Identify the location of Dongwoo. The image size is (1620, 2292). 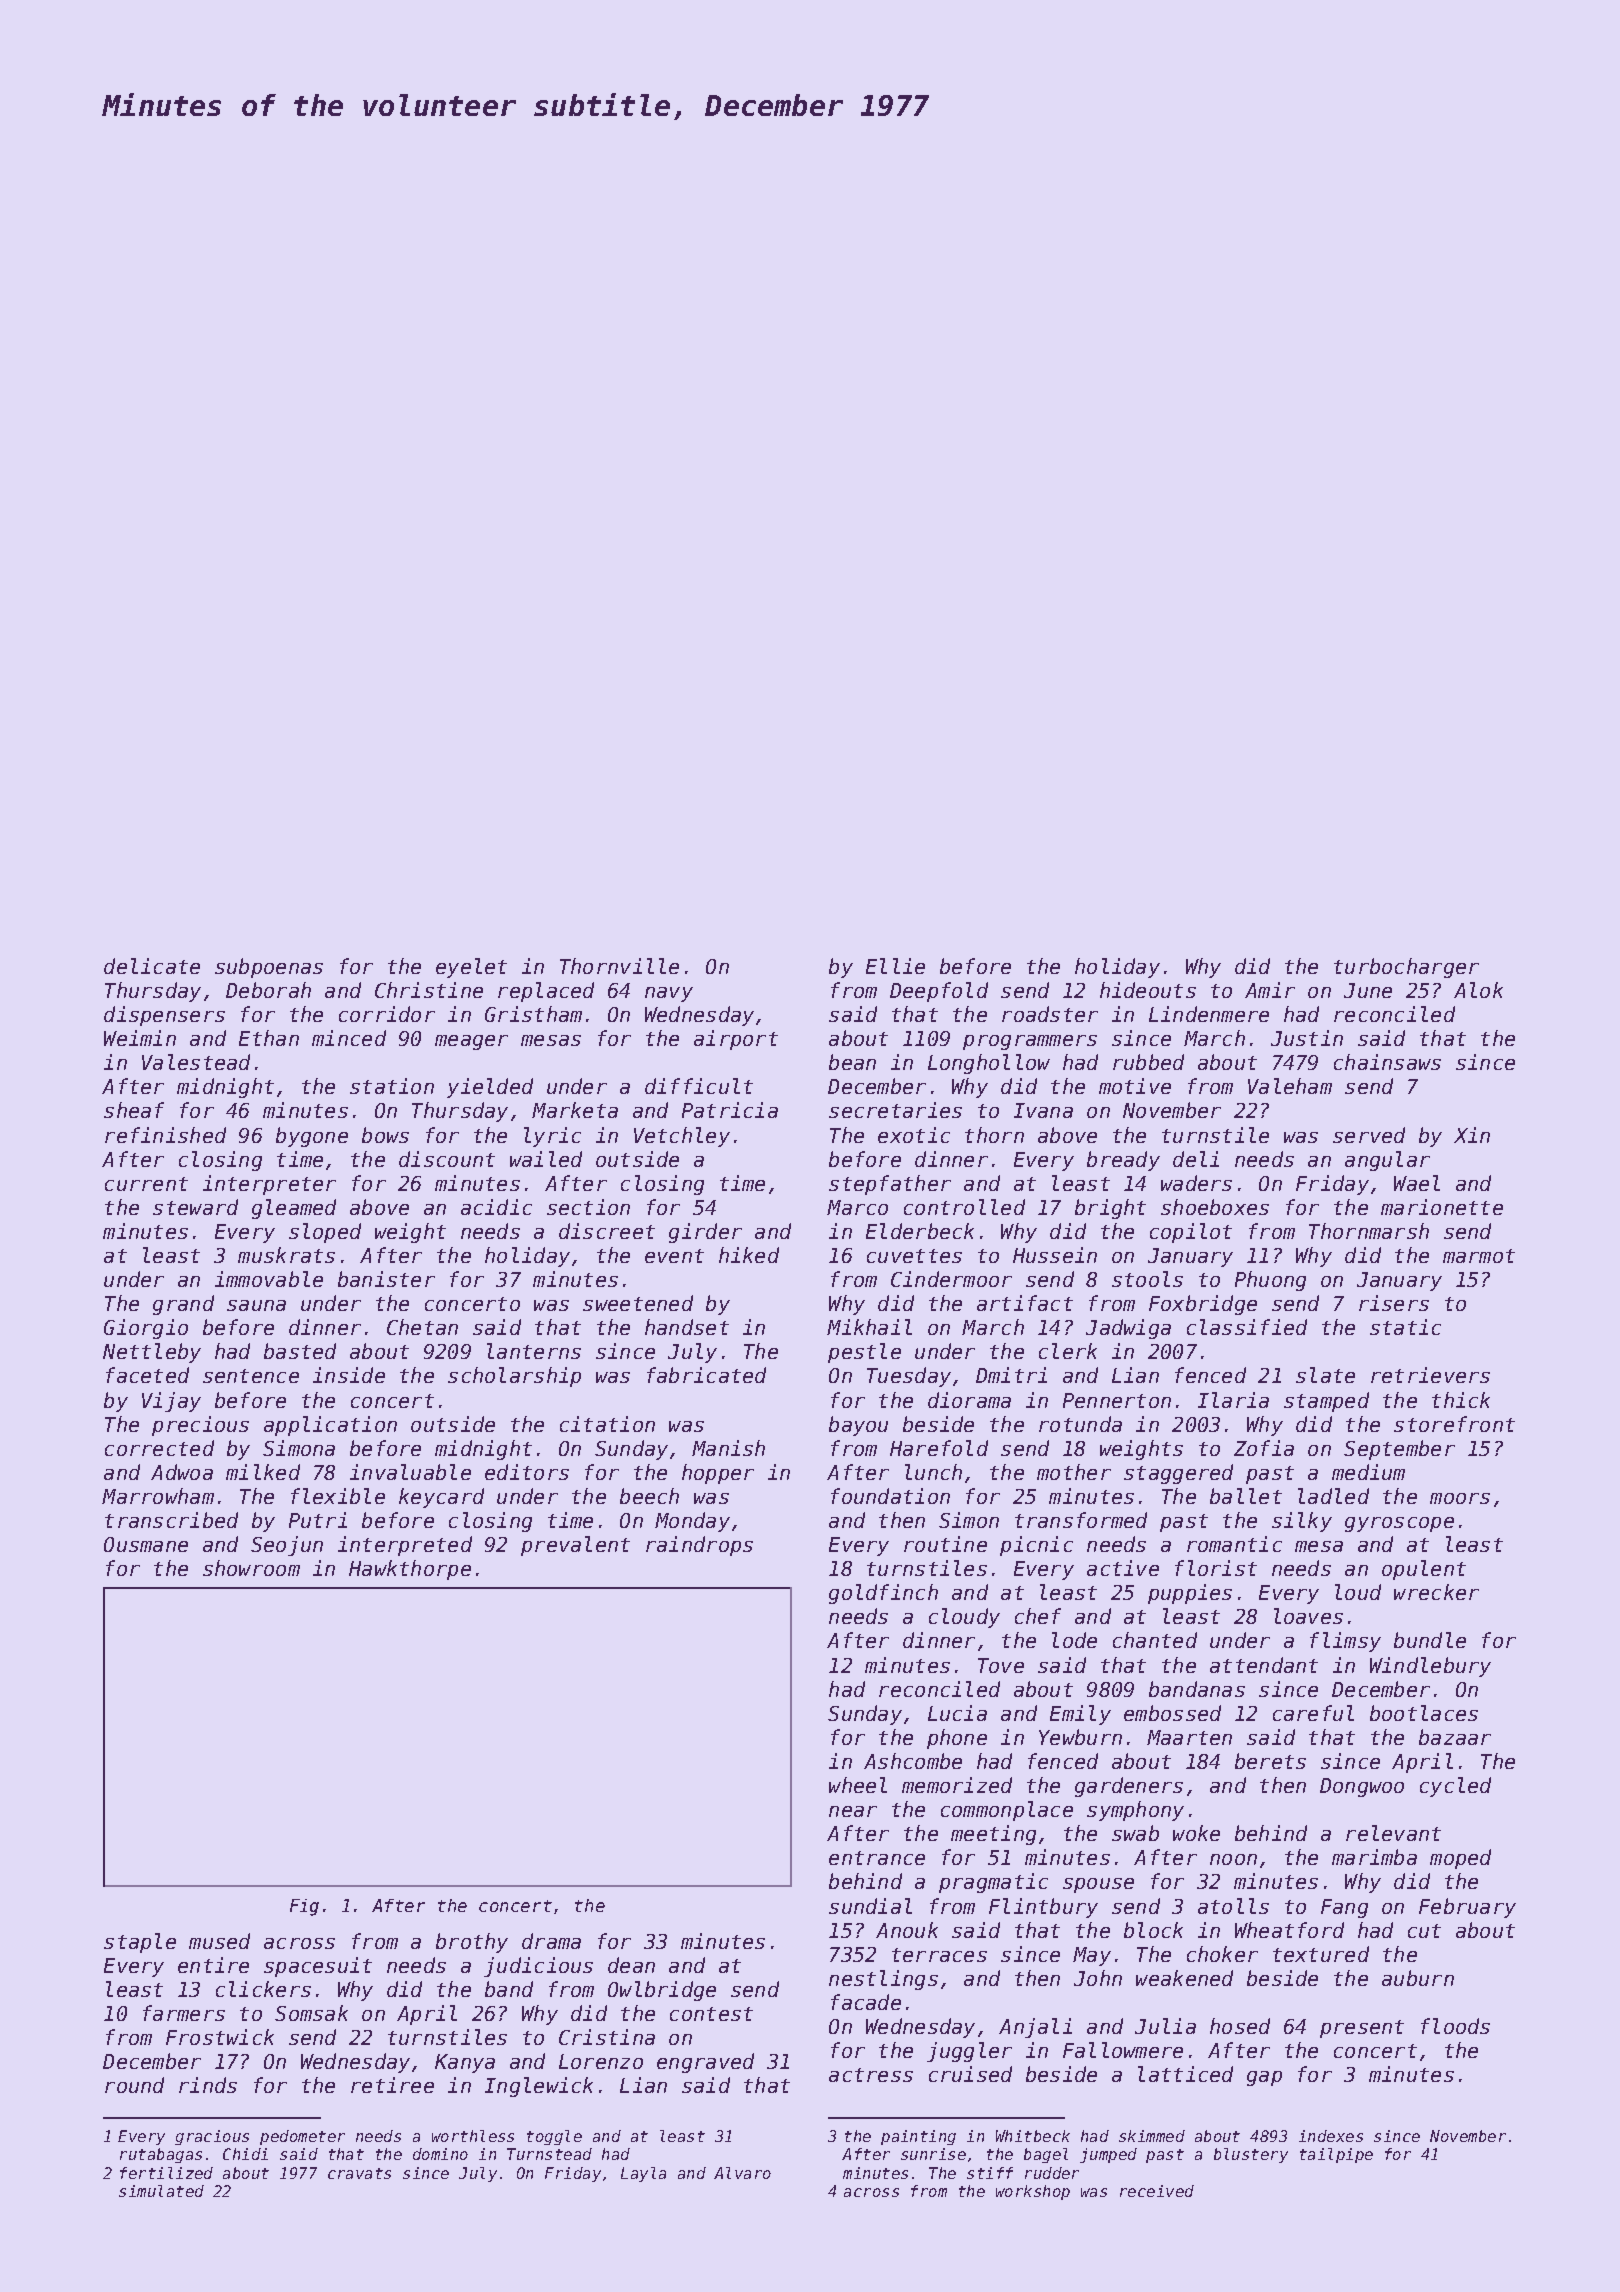
(1362, 1787).
